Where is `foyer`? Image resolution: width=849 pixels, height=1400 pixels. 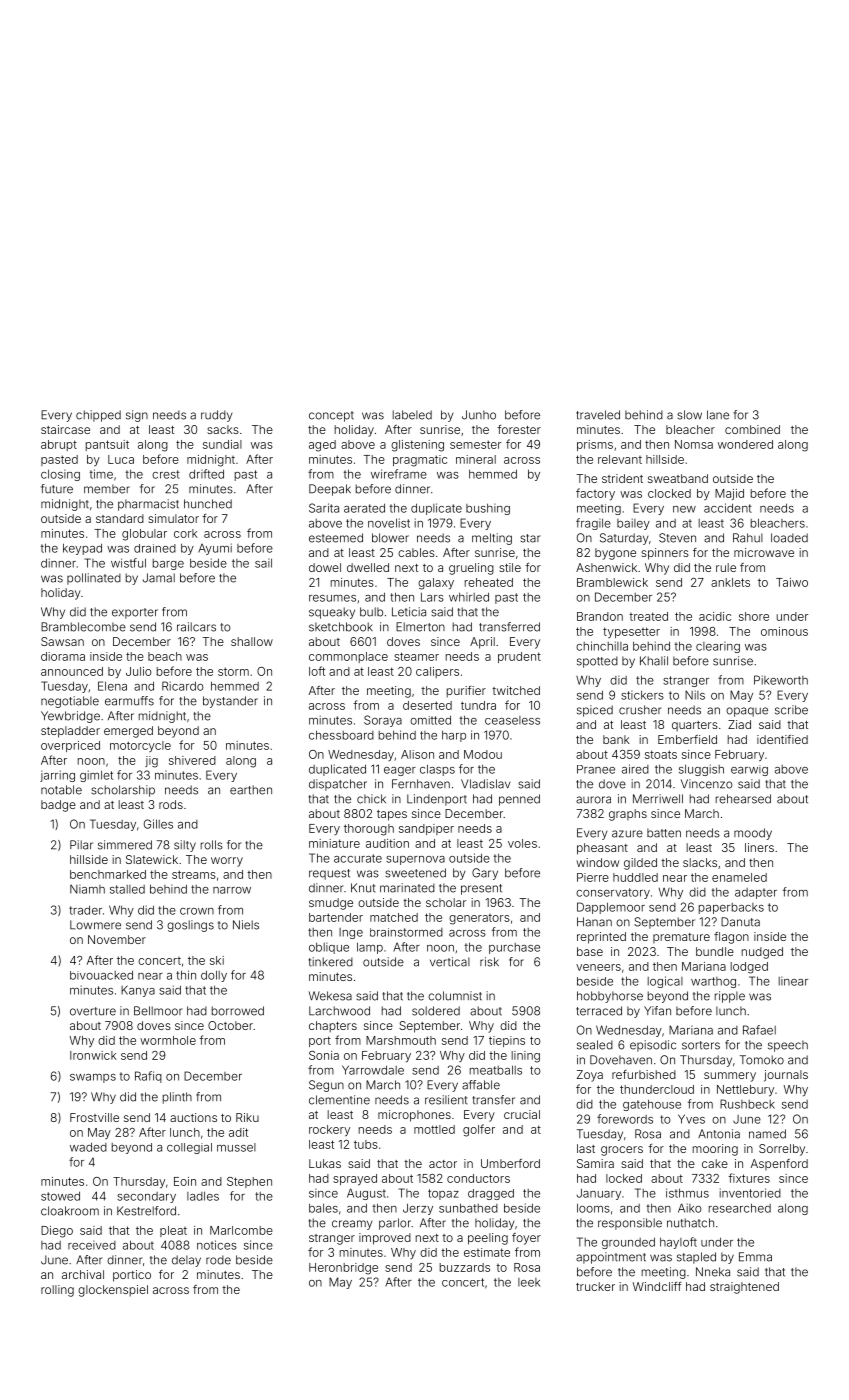 foyer is located at coordinates (526, 1239).
